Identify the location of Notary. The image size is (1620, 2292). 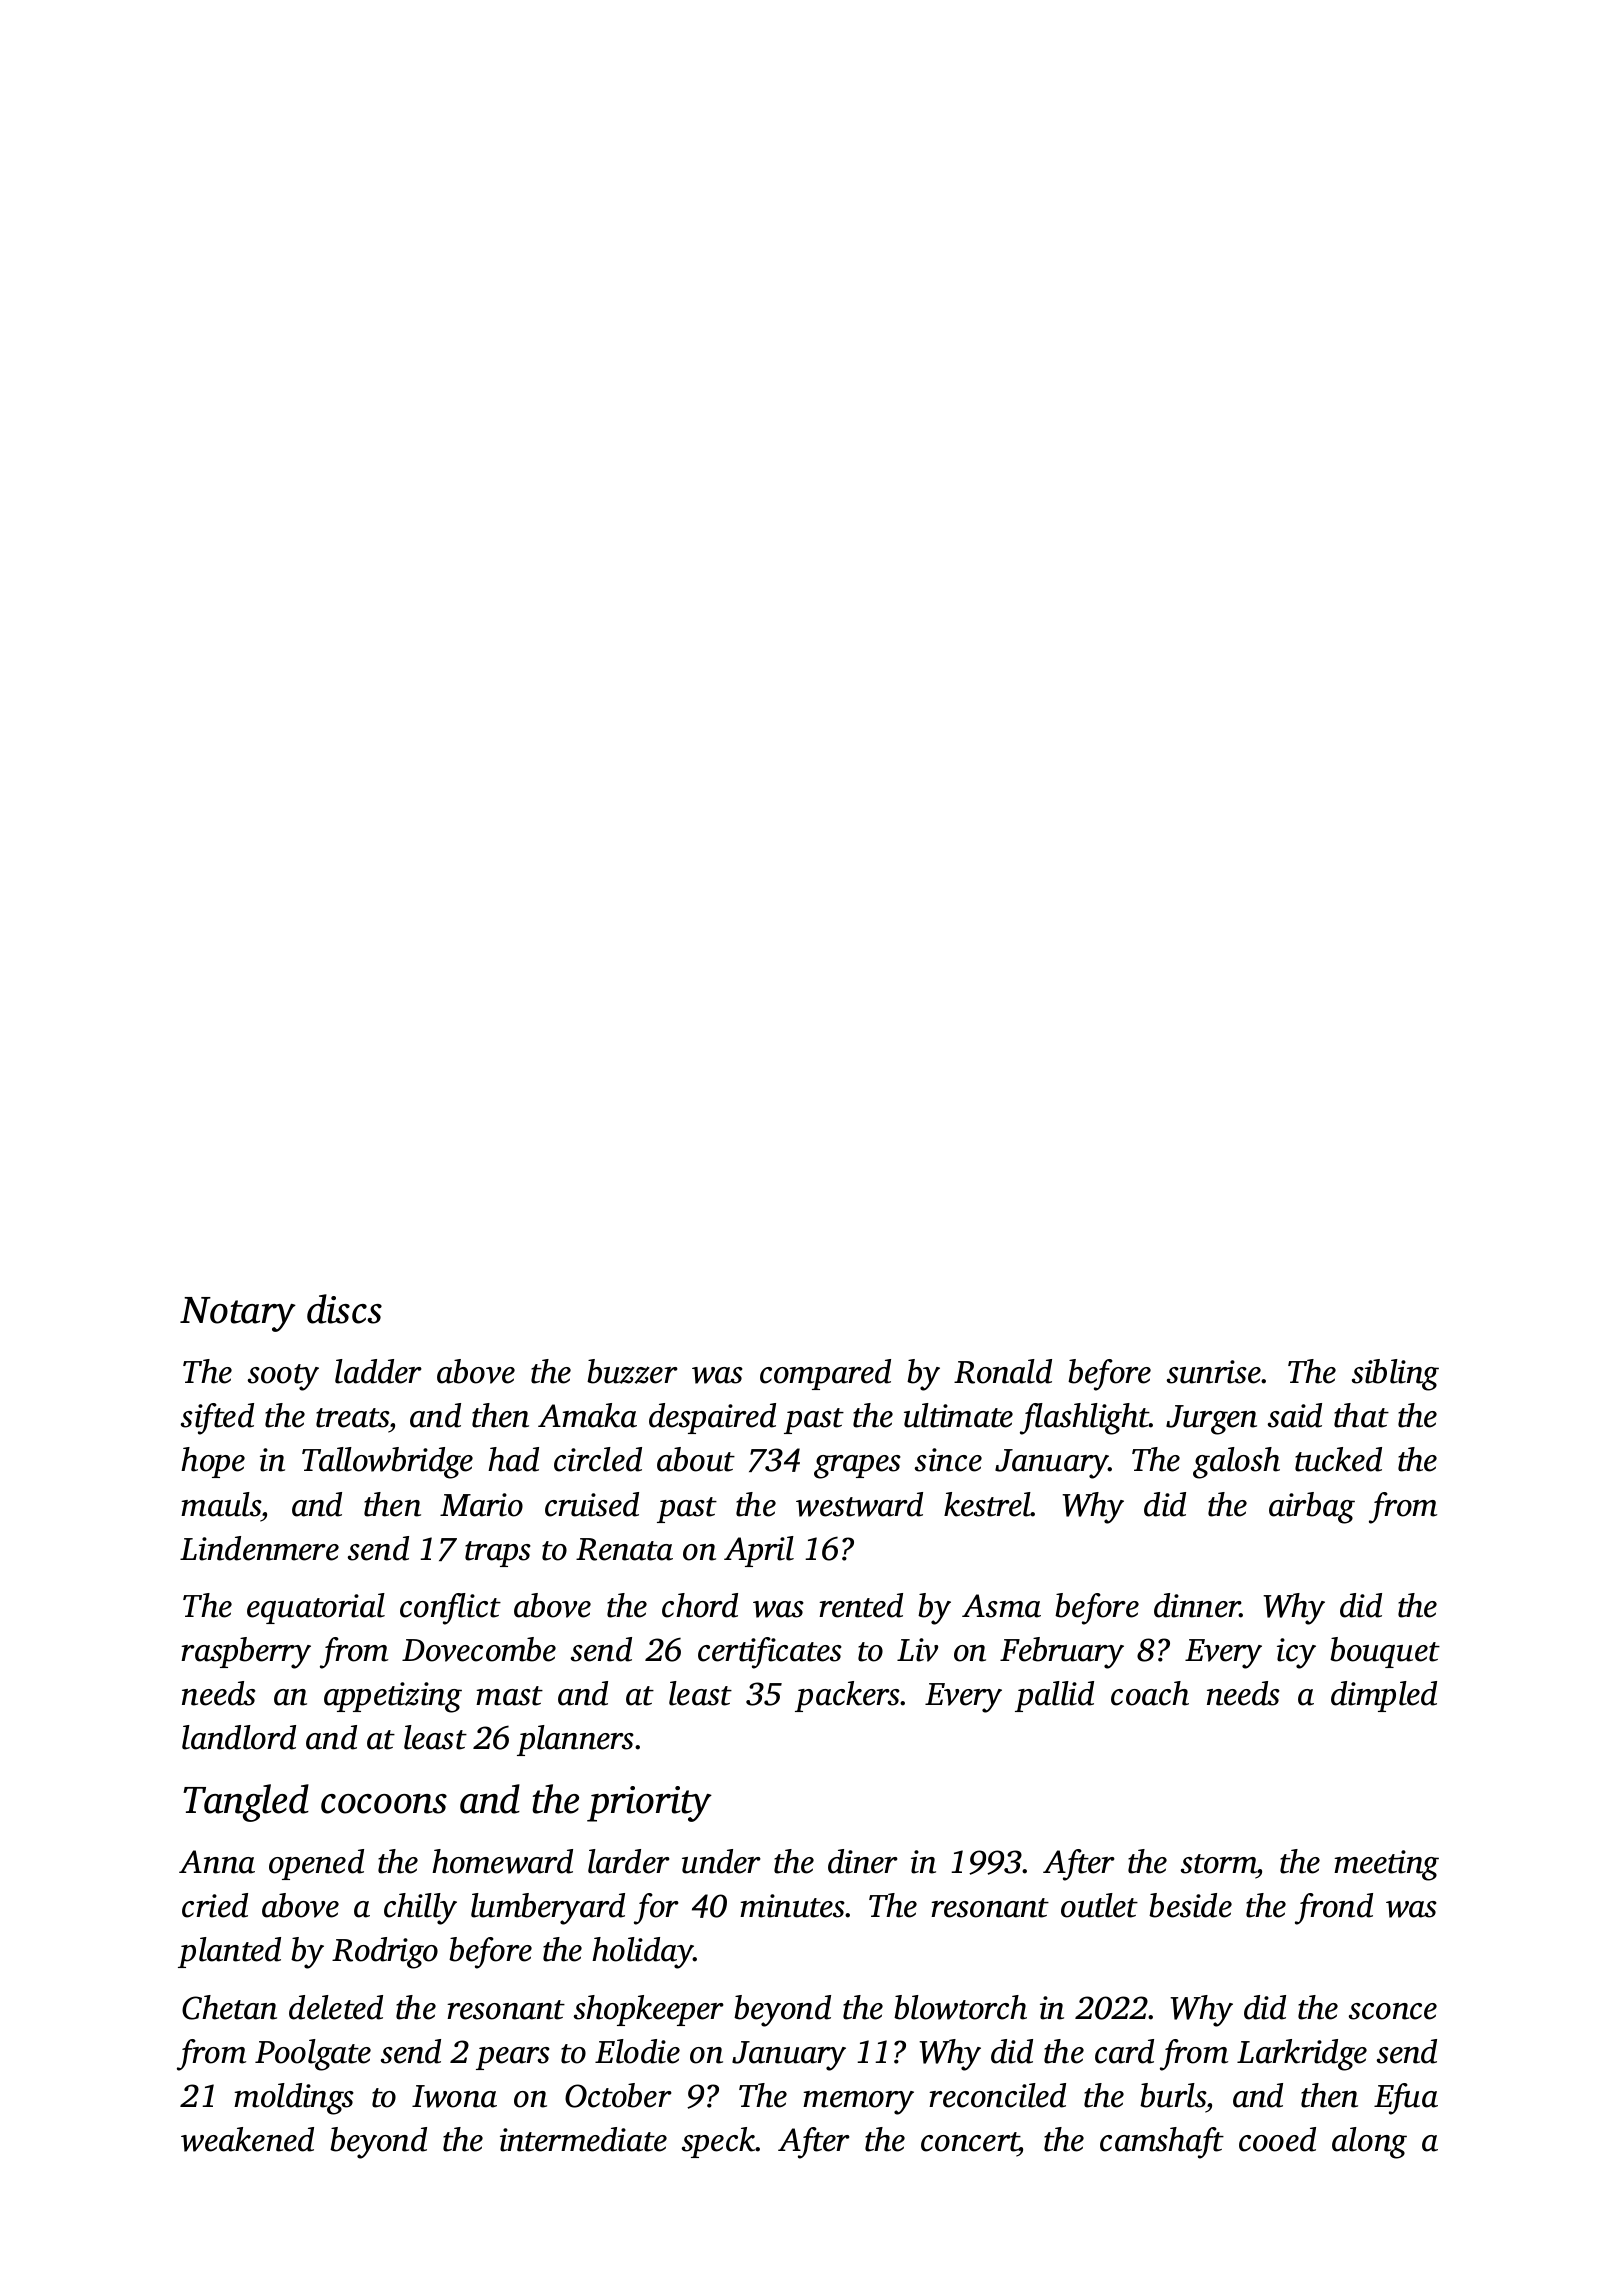
(238, 1314).
